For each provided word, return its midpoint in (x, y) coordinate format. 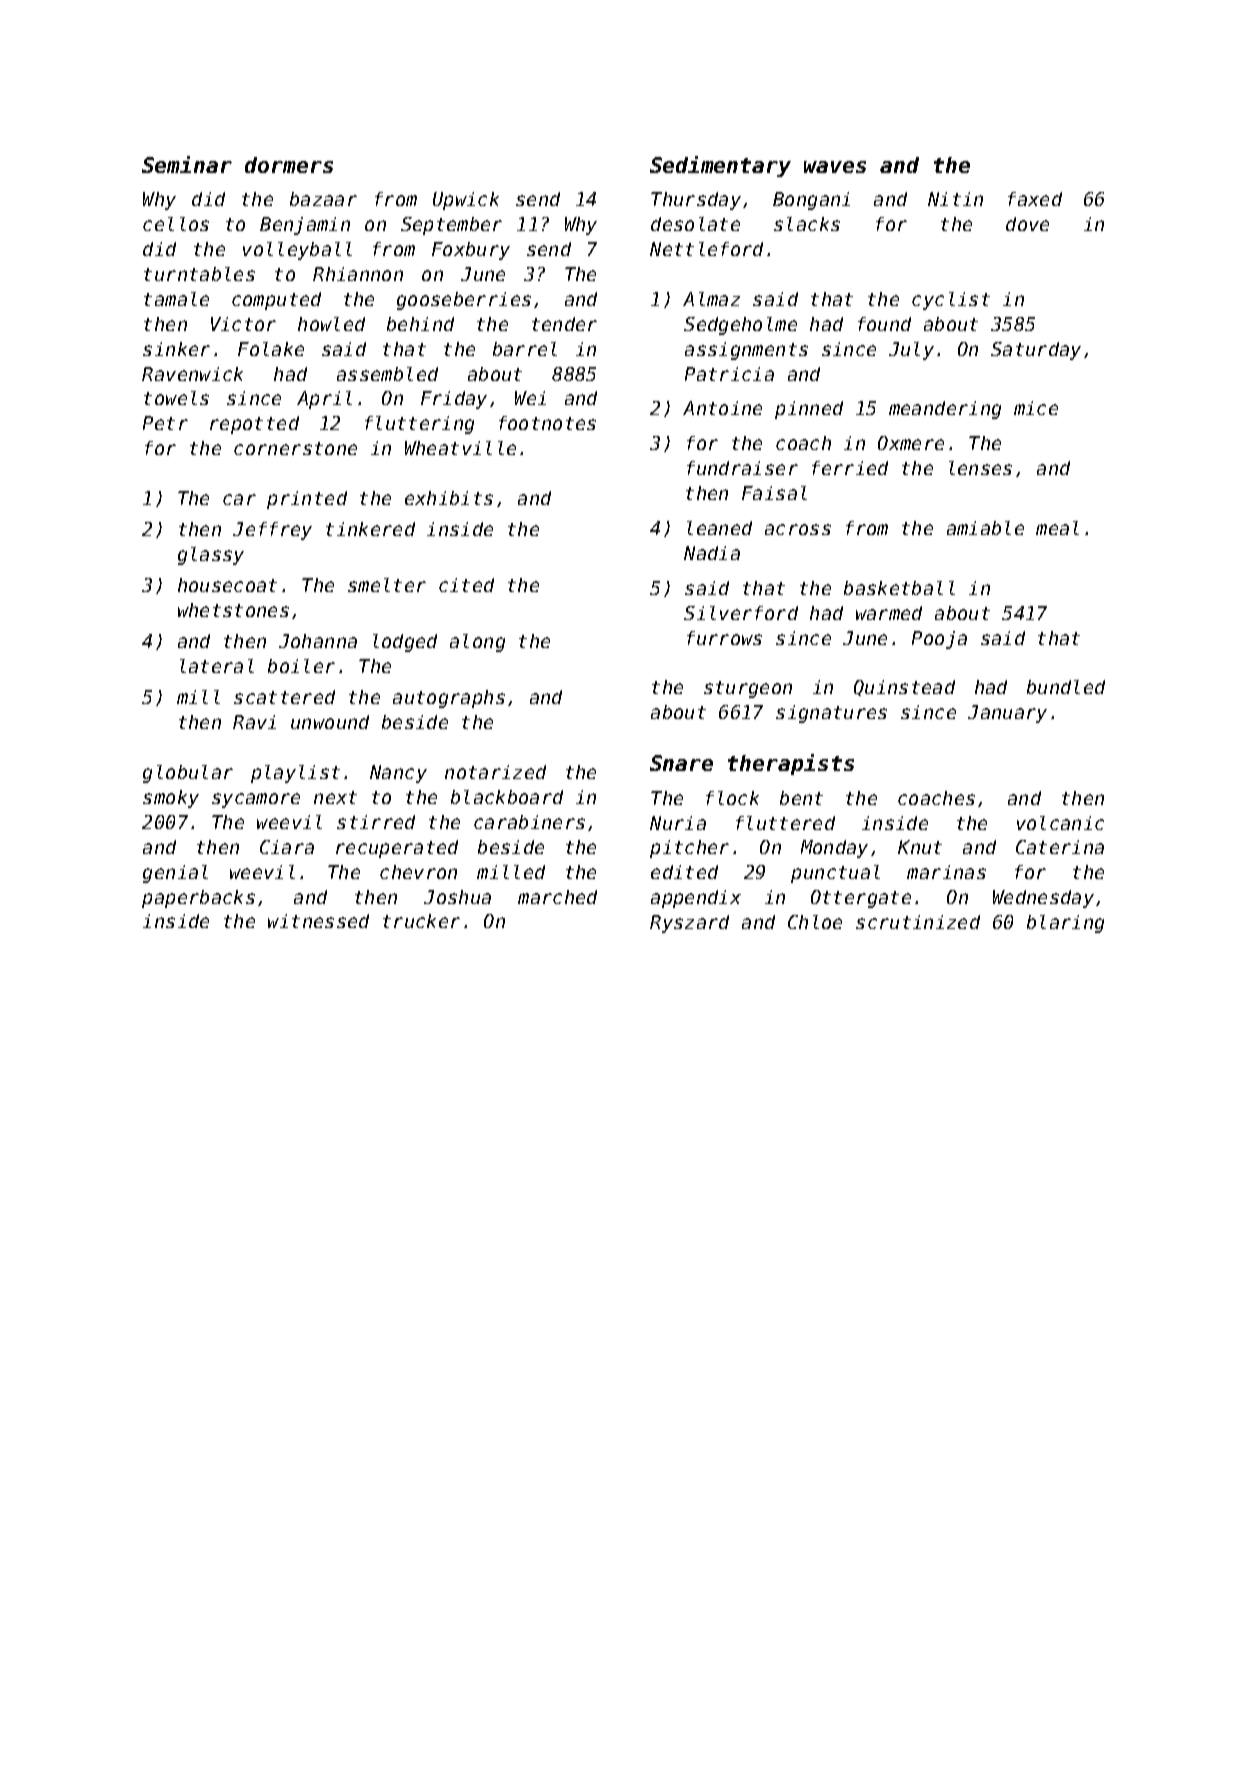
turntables (199, 274)
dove (1027, 224)
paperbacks (198, 899)
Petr (165, 423)
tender (564, 324)
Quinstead (904, 688)
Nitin (955, 199)
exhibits (449, 498)
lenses (980, 468)
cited (466, 585)
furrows (724, 638)
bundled (1066, 687)
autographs (449, 699)
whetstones (233, 610)
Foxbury (471, 251)
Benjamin (305, 226)
